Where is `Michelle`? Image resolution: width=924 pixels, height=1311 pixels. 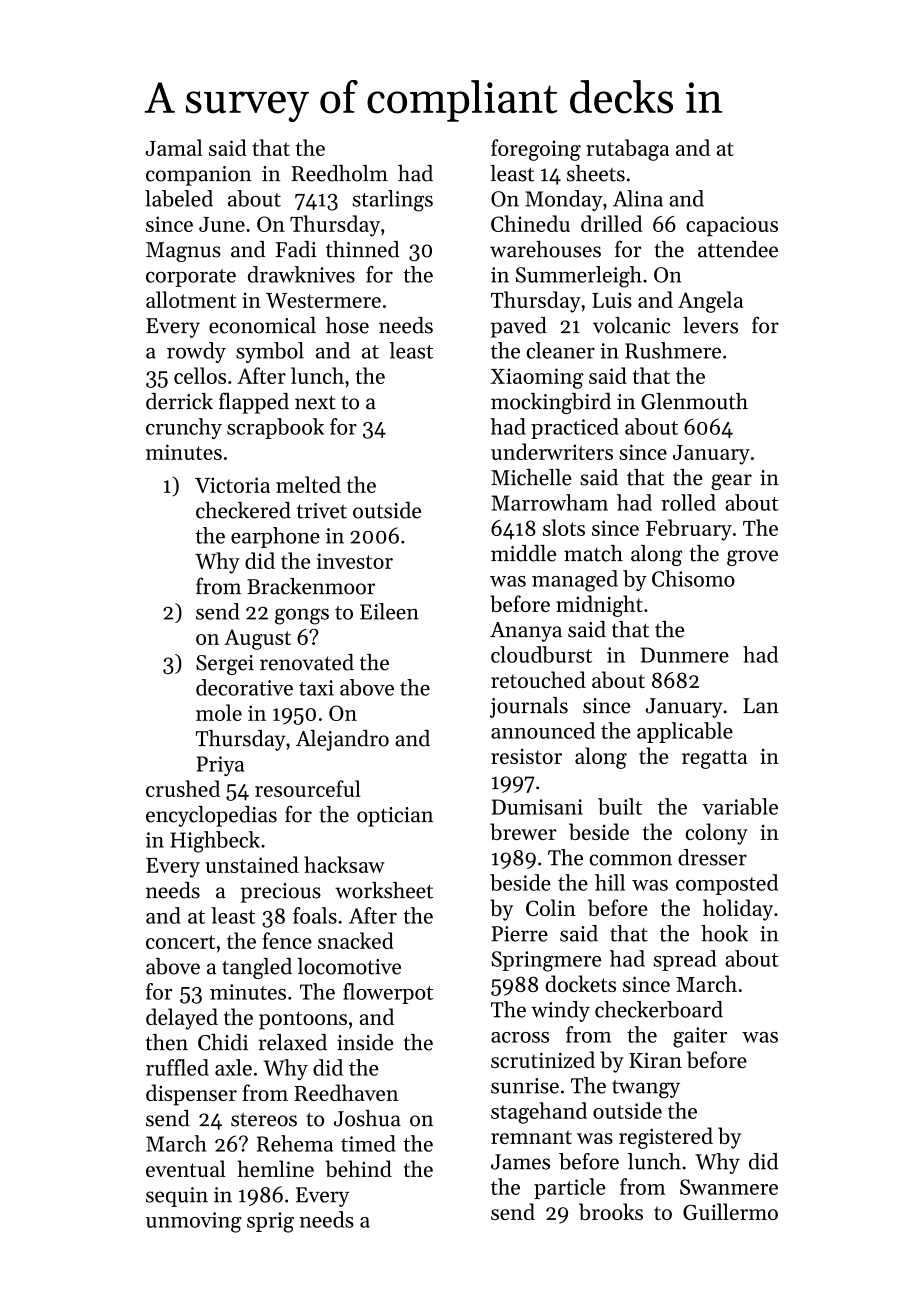
Michelle is located at coordinates (531, 477).
